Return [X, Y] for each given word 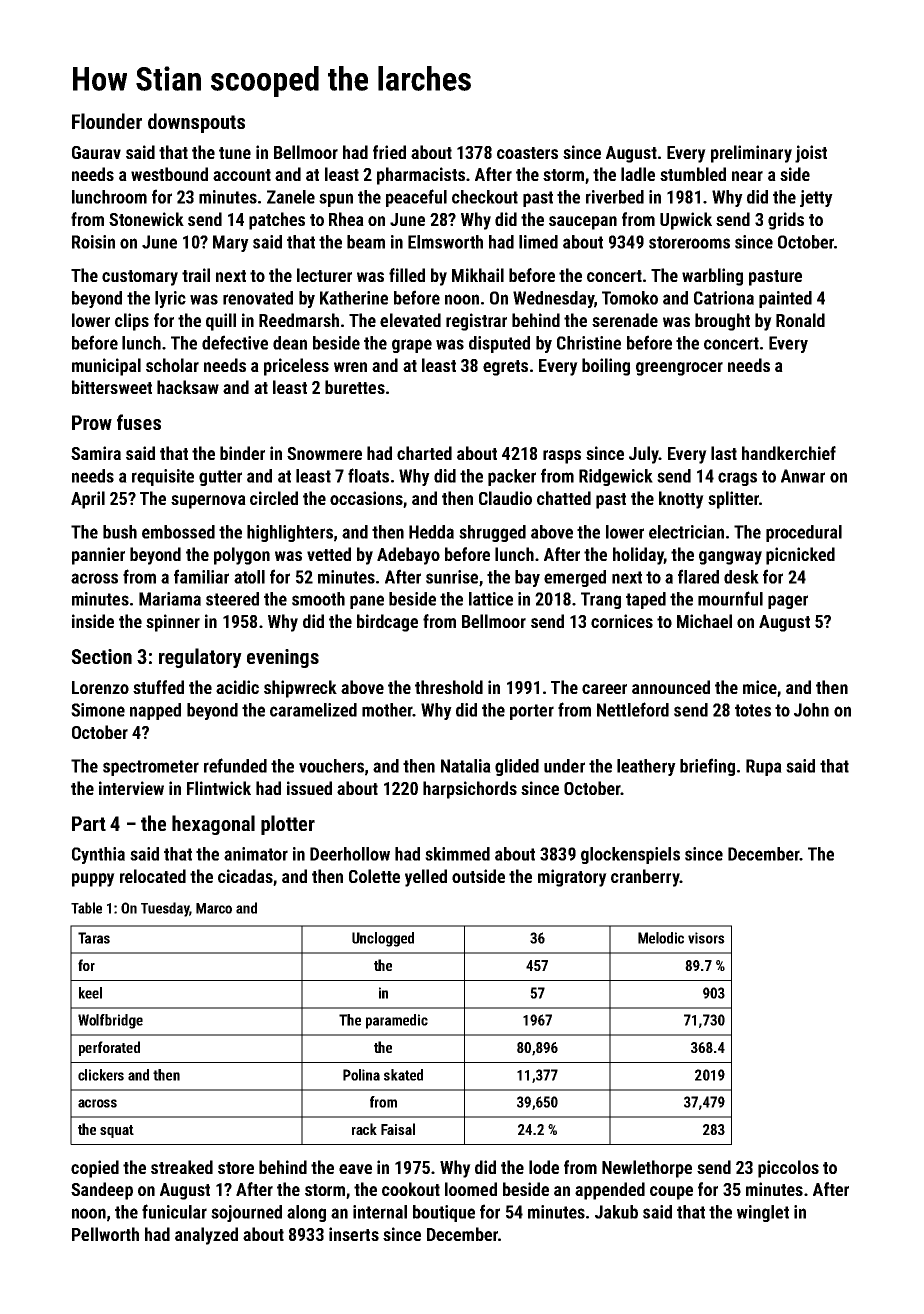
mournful [730, 598]
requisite [163, 477]
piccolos [788, 1169]
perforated [109, 1048]
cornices [622, 621]
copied [95, 1169]
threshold [449, 687]
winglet [763, 1213]
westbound [169, 174]
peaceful [416, 198]
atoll [249, 577]
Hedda [431, 532]
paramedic [397, 1021]
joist [811, 154]
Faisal [398, 1129]
